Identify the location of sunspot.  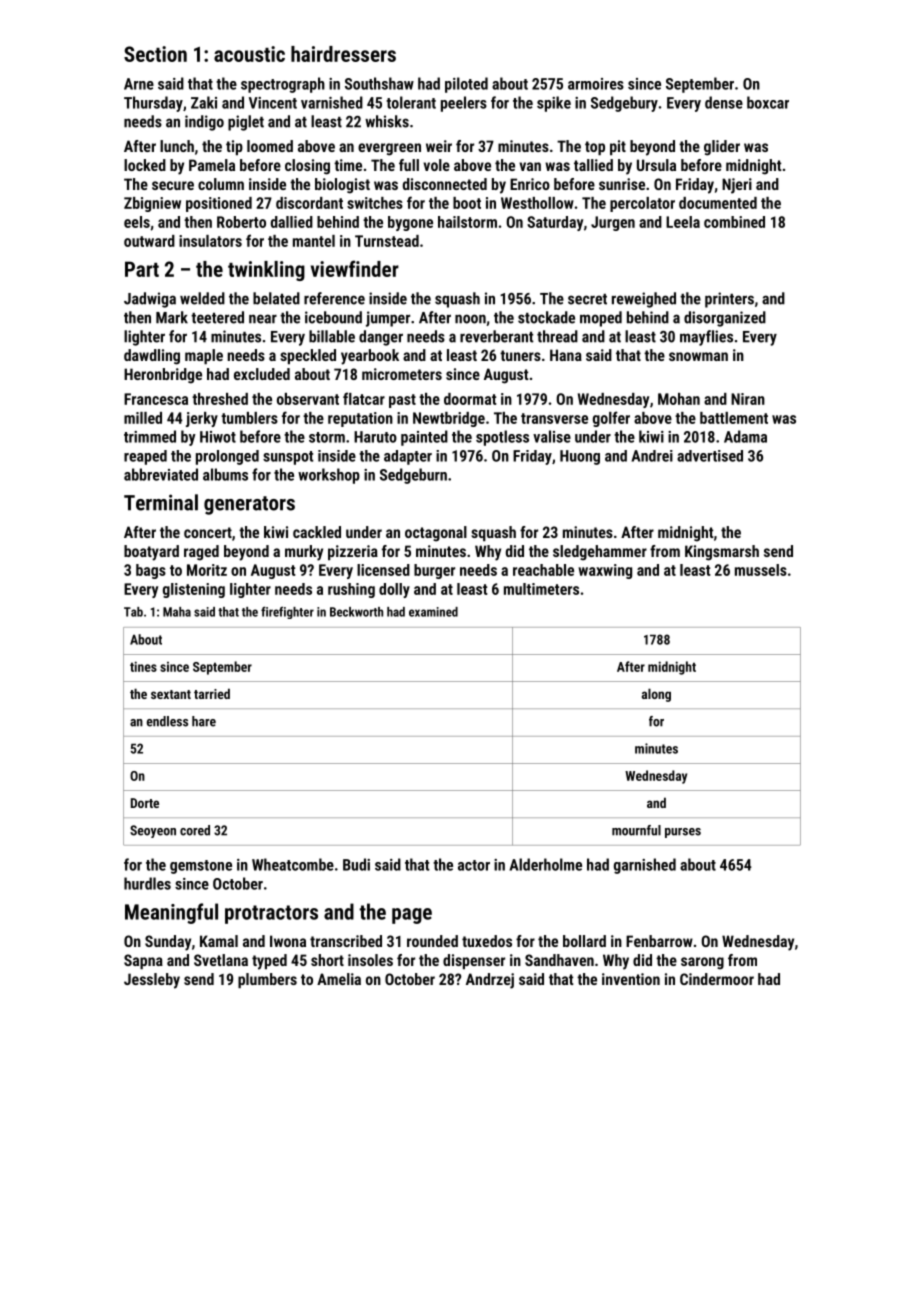
(288, 458).
